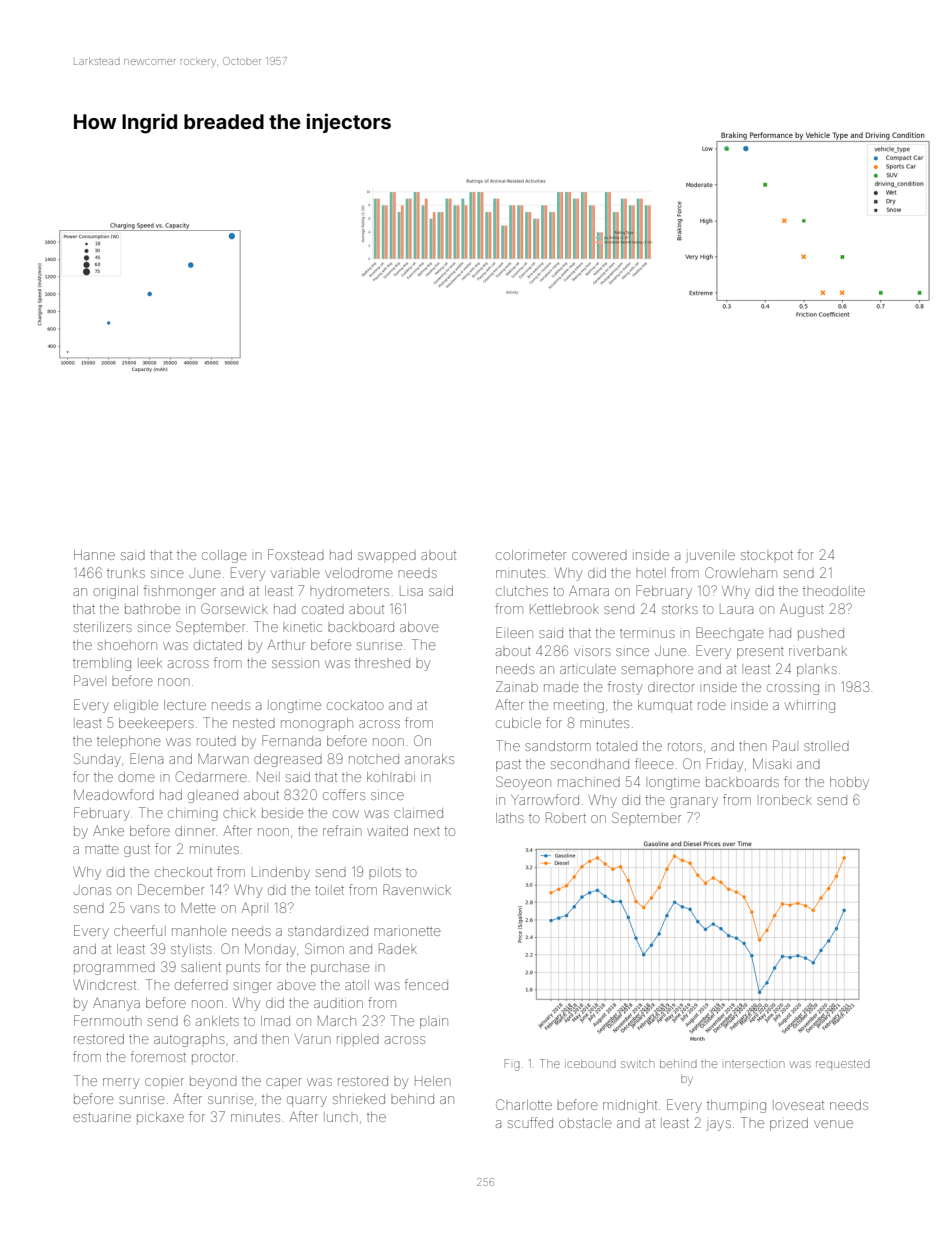  Describe the element at coordinates (342, 830) in the screenshot. I see `refrain` at that location.
